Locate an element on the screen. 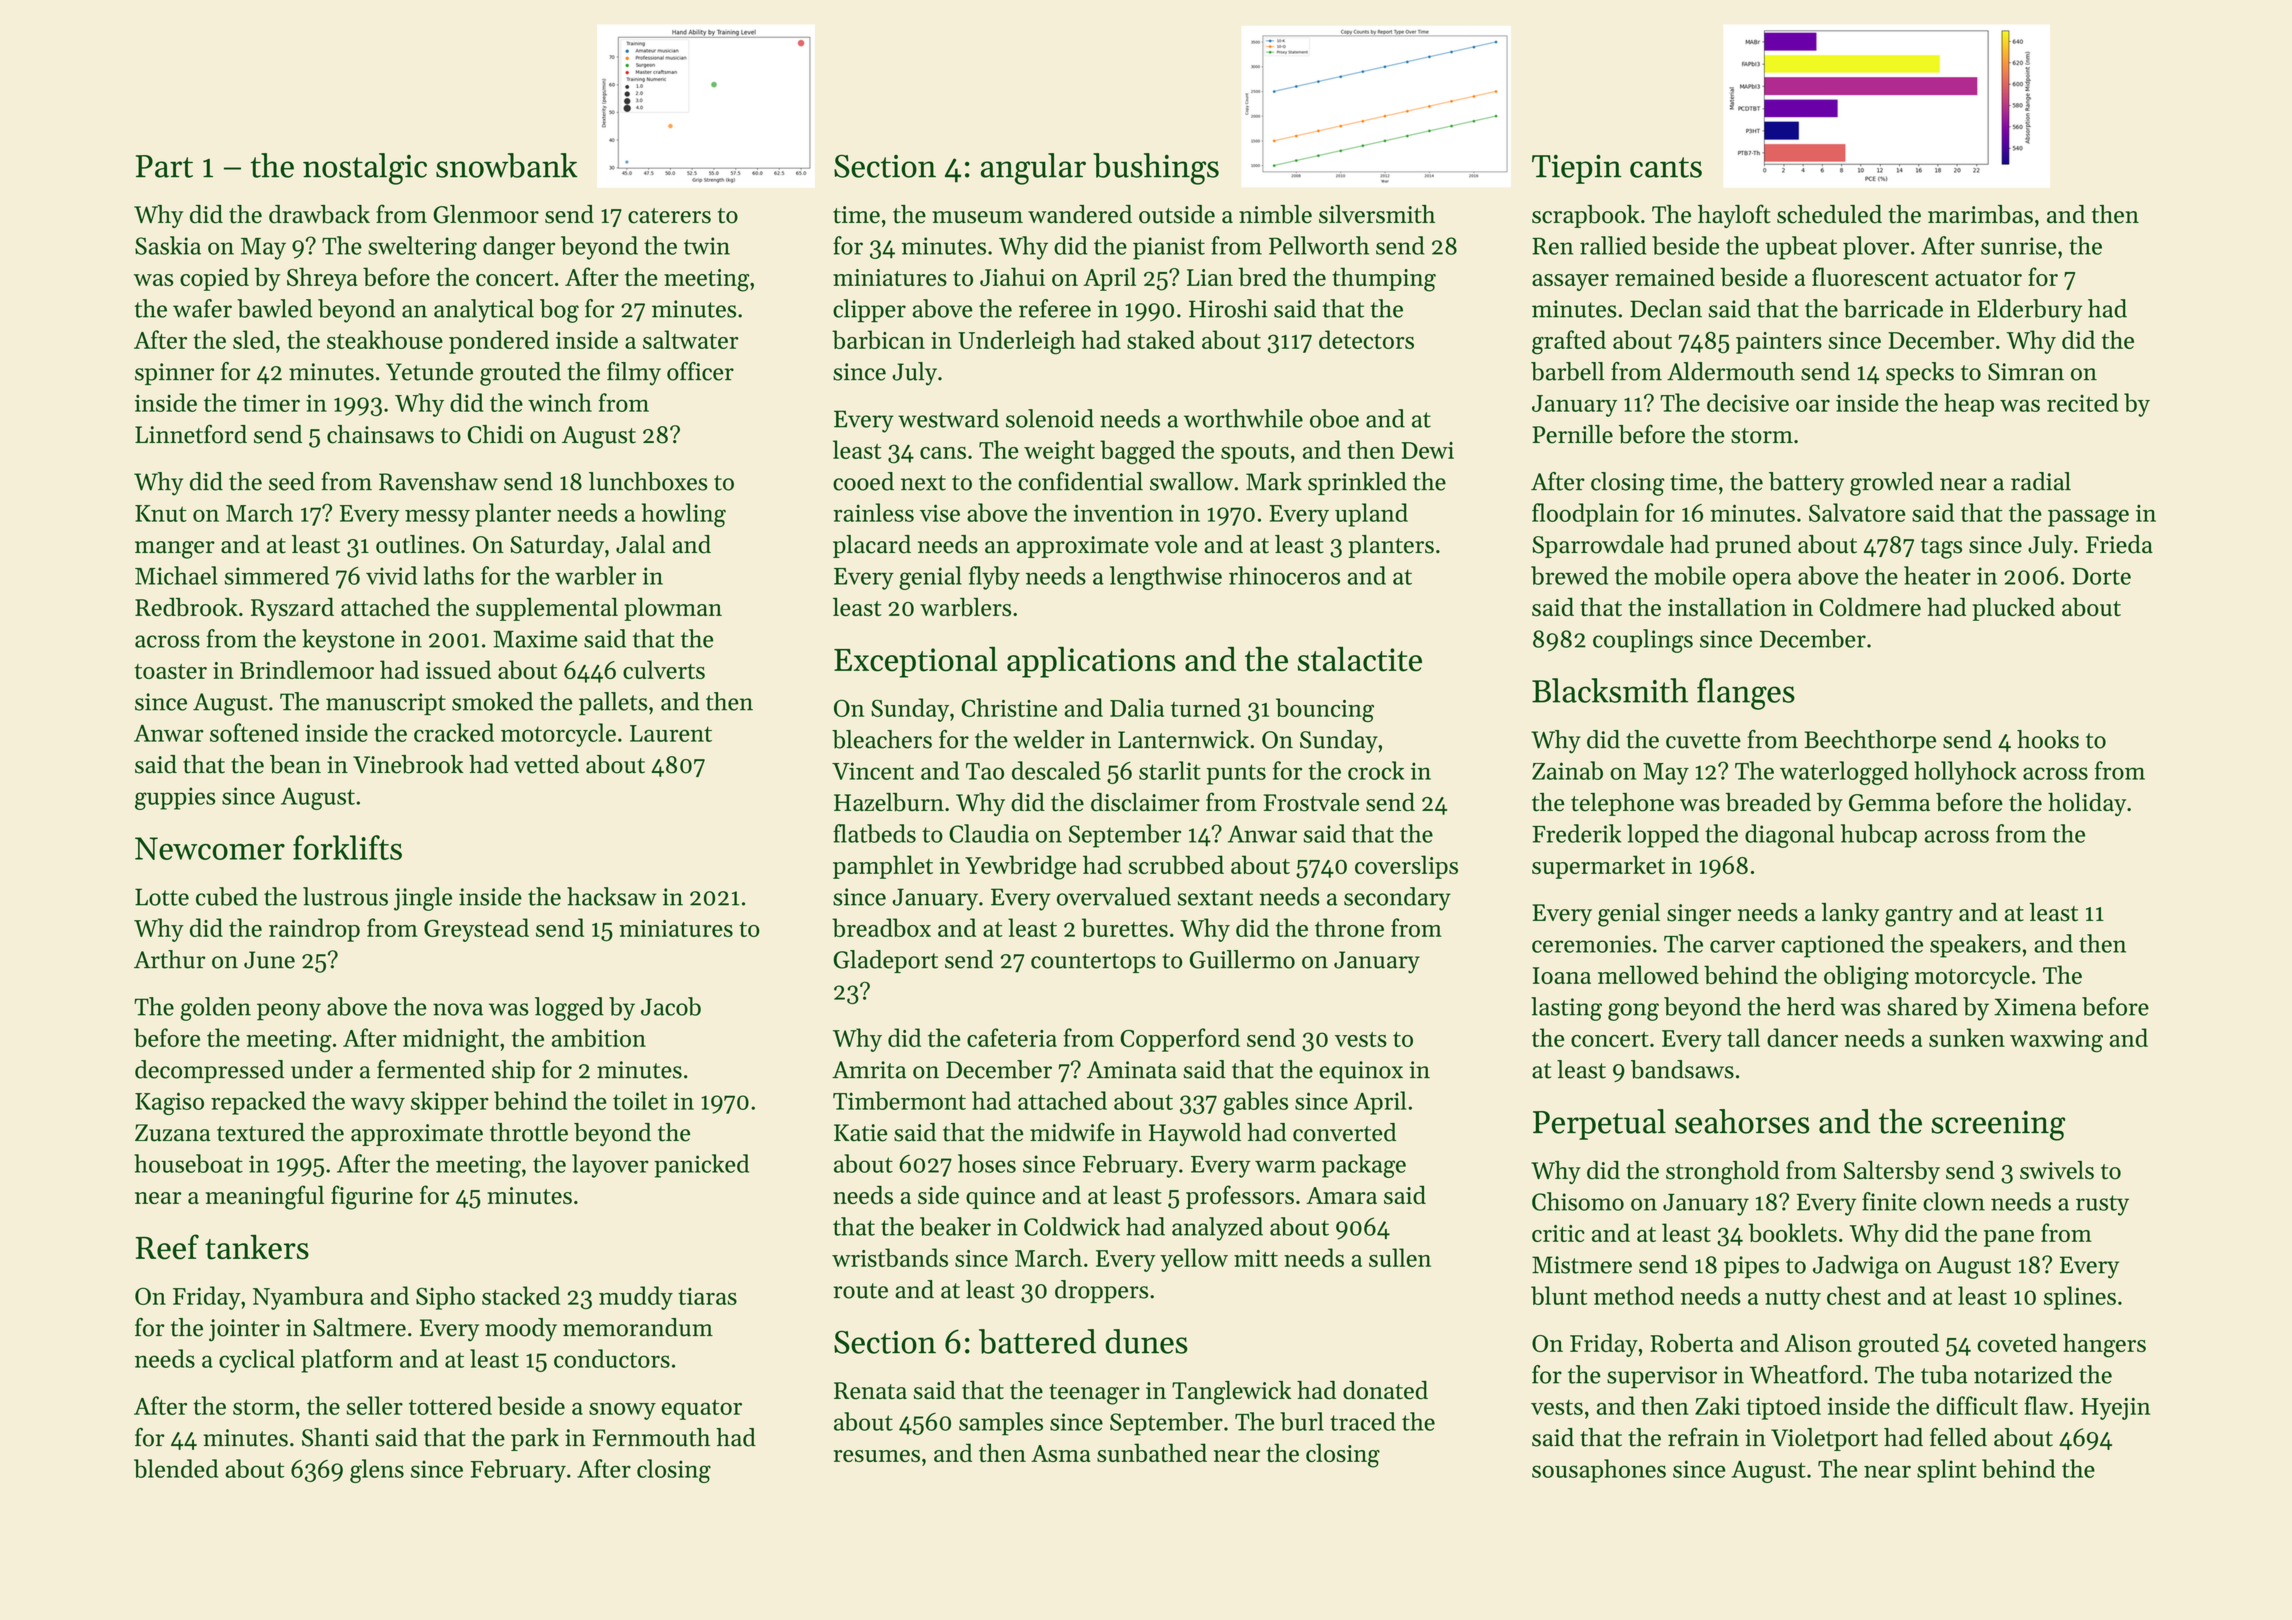 This screenshot has width=2292, height=1620. applications is located at coordinates (1091, 662).
